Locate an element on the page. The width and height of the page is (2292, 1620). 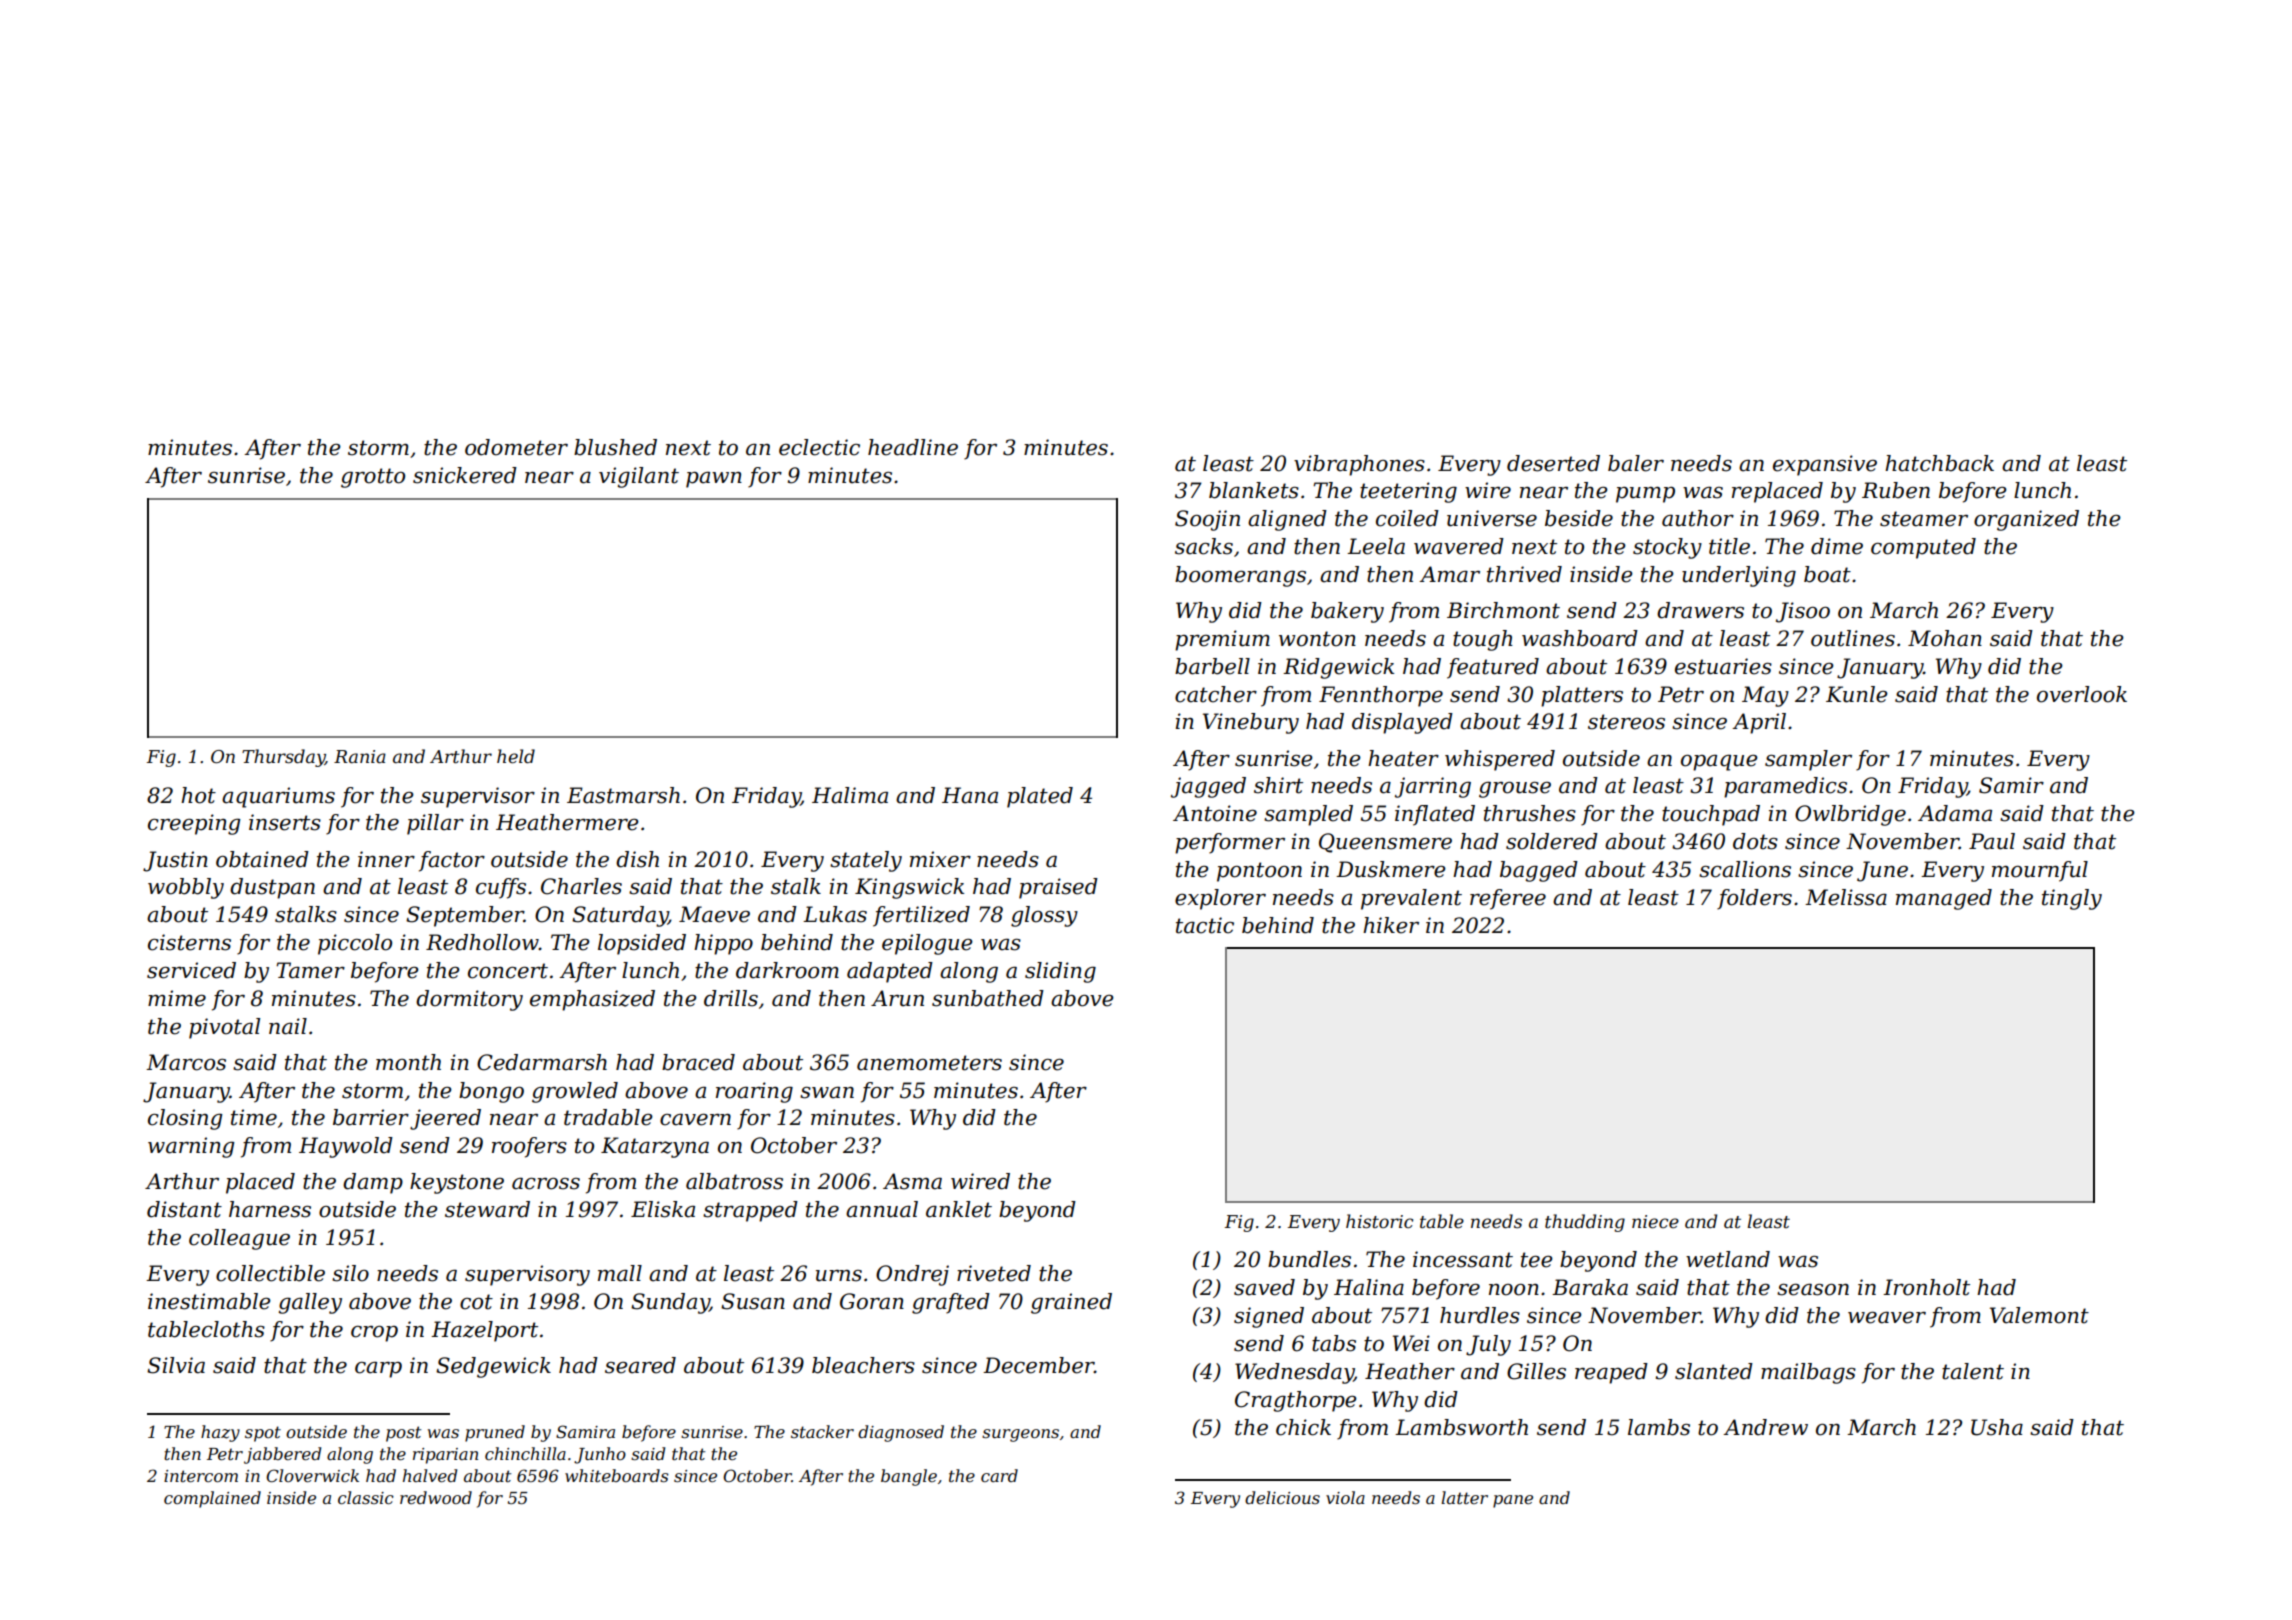
grotto is located at coordinates (373, 478).
